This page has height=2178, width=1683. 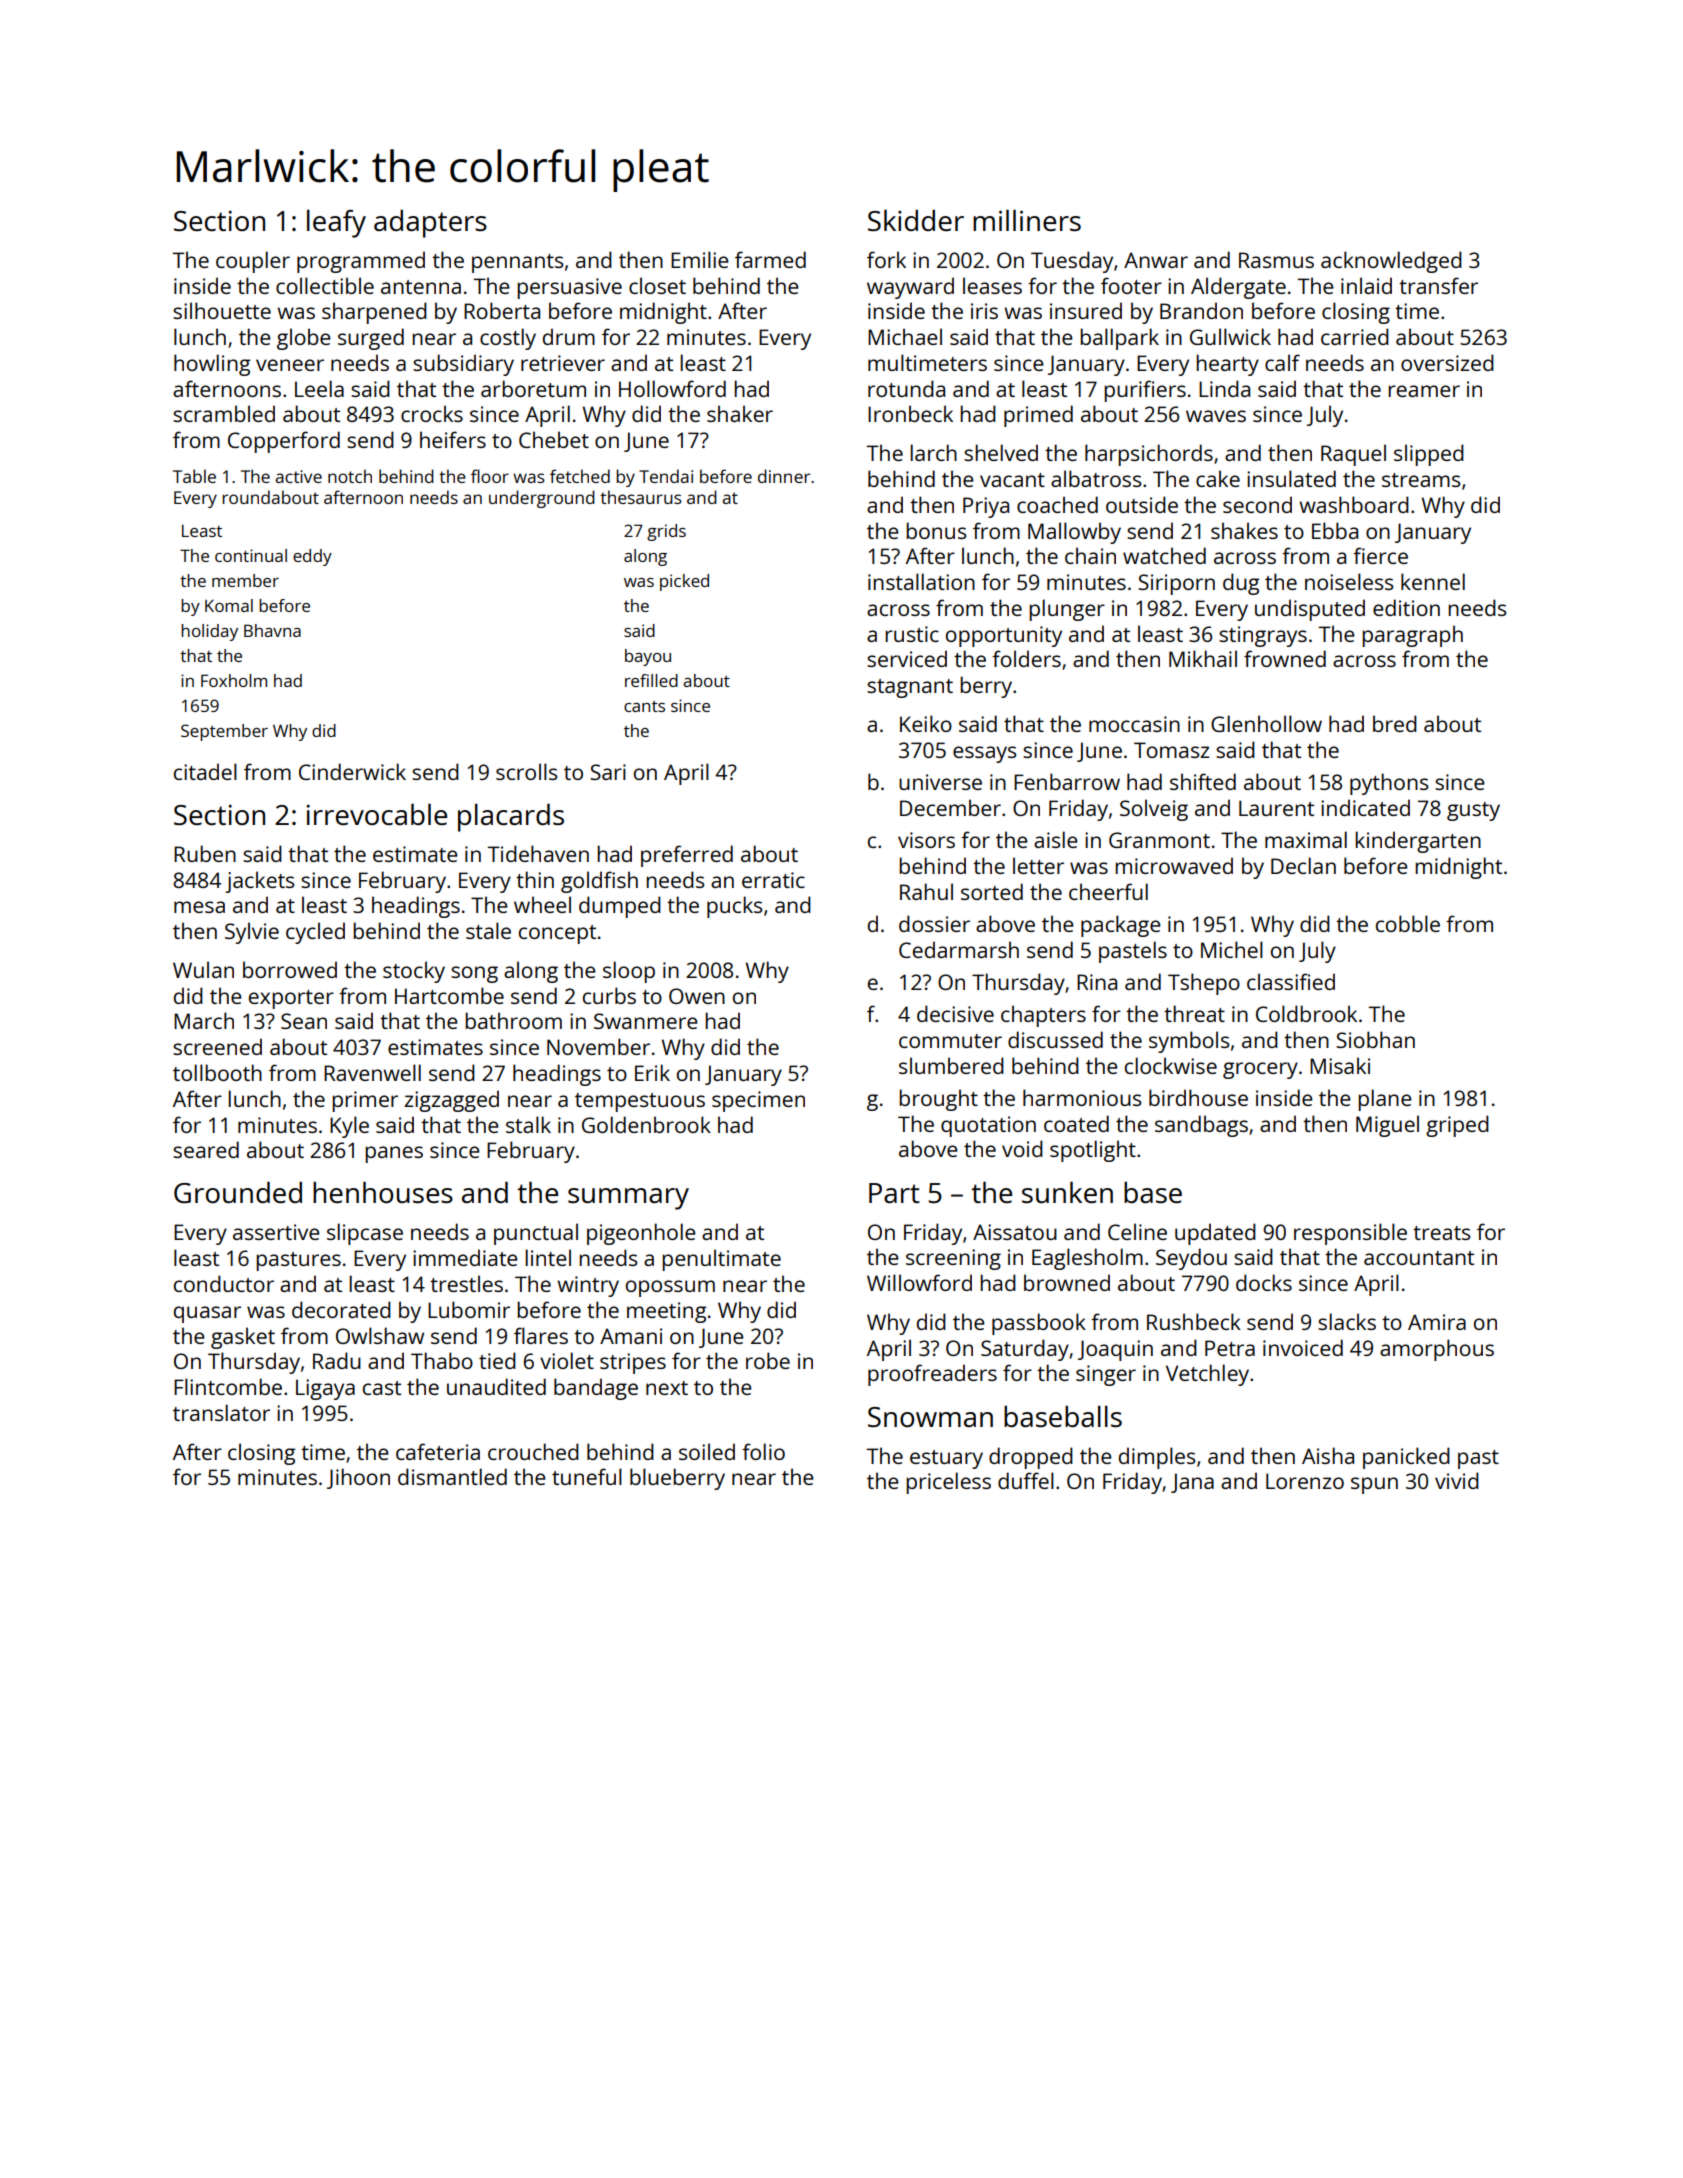 What do you see at coordinates (358, 1478) in the page?
I see `Jihoon` at bounding box center [358, 1478].
